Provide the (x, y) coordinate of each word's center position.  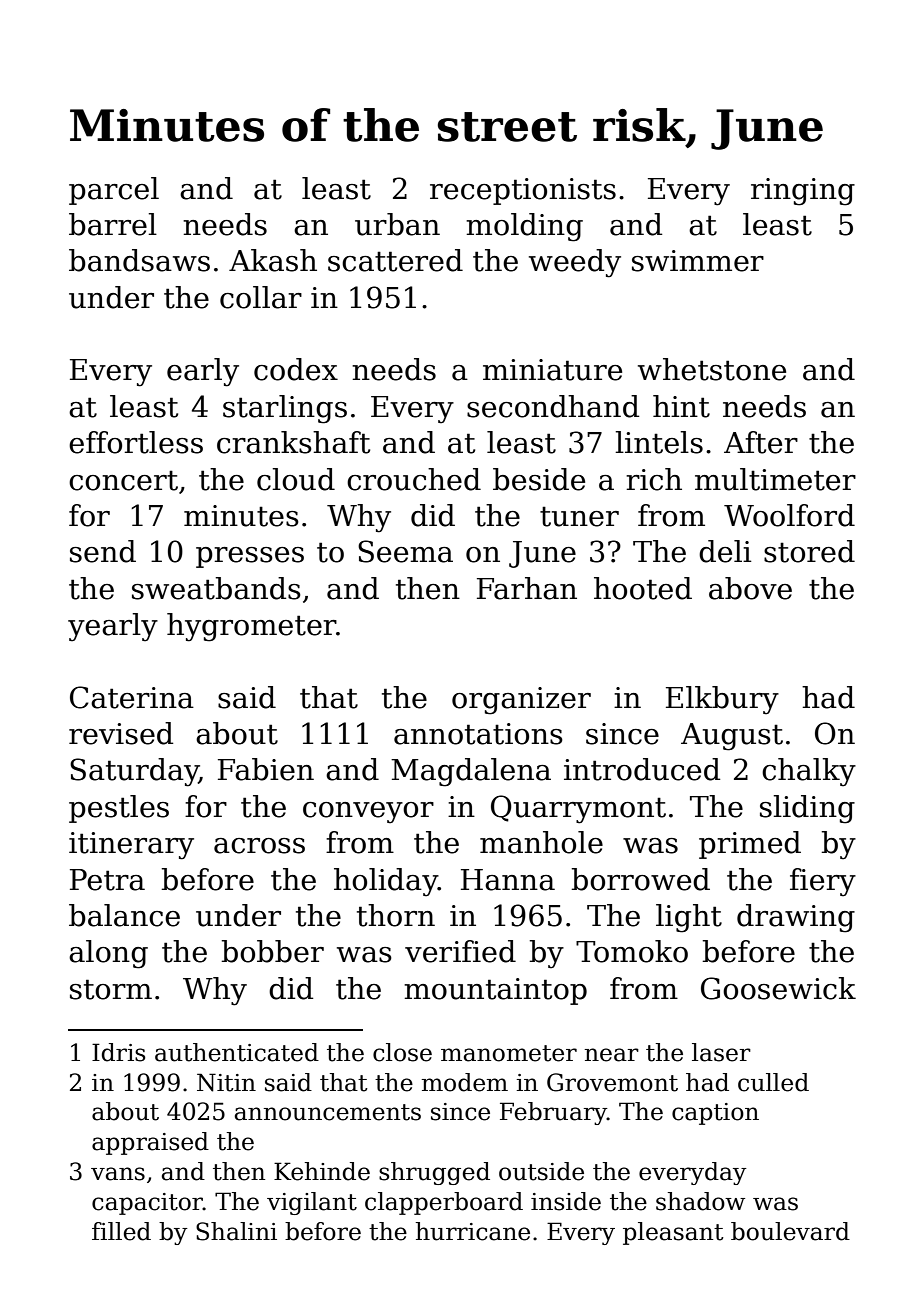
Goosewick (778, 988)
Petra (107, 880)
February (553, 1113)
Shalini (236, 1231)
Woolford (789, 515)
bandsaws (139, 260)
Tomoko (632, 951)
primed (750, 845)
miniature (552, 370)
